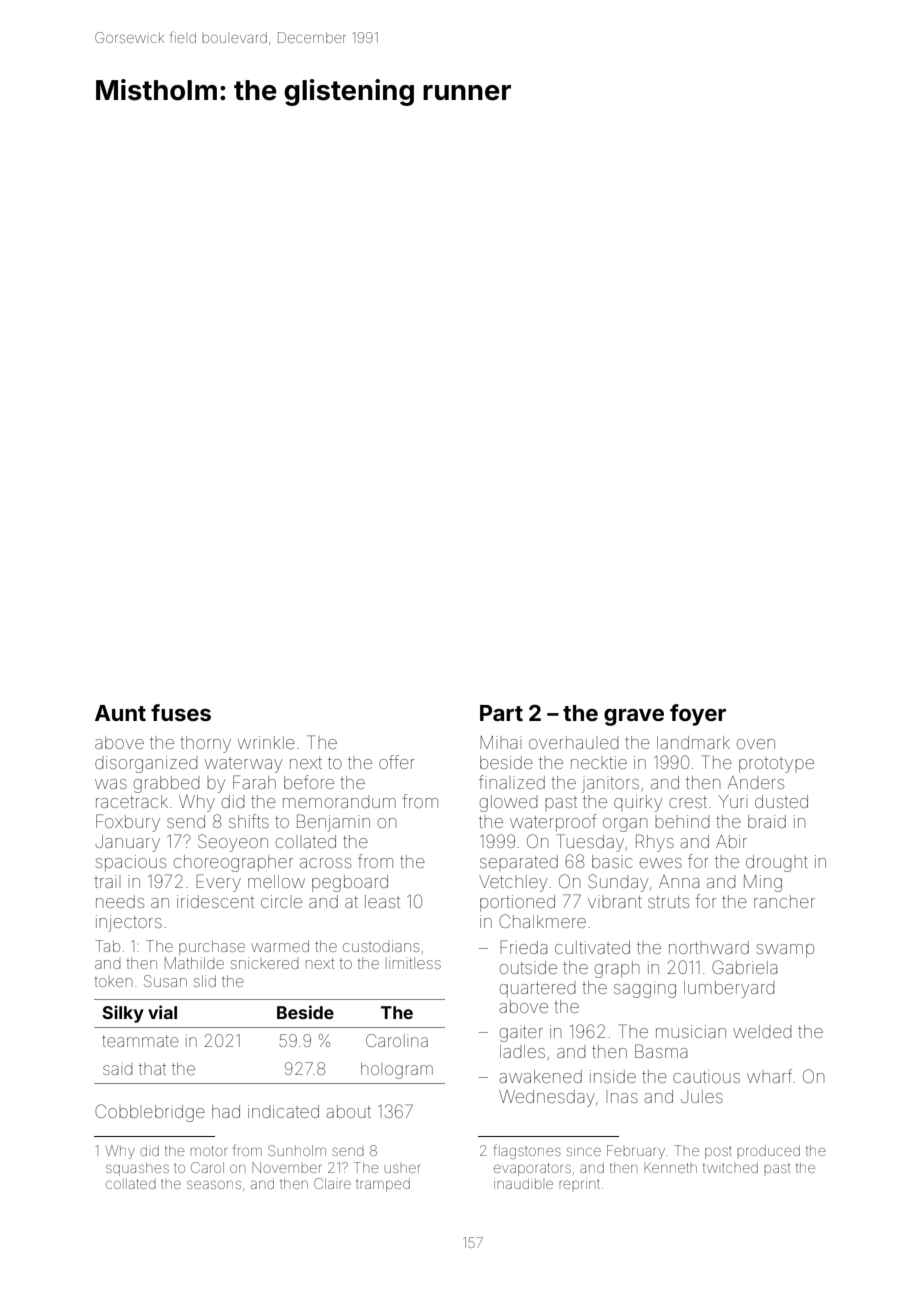 The height and width of the screenshot is (1308, 924). Describe the element at coordinates (777, 863) in the screenshot. I see `drought` at that location.
